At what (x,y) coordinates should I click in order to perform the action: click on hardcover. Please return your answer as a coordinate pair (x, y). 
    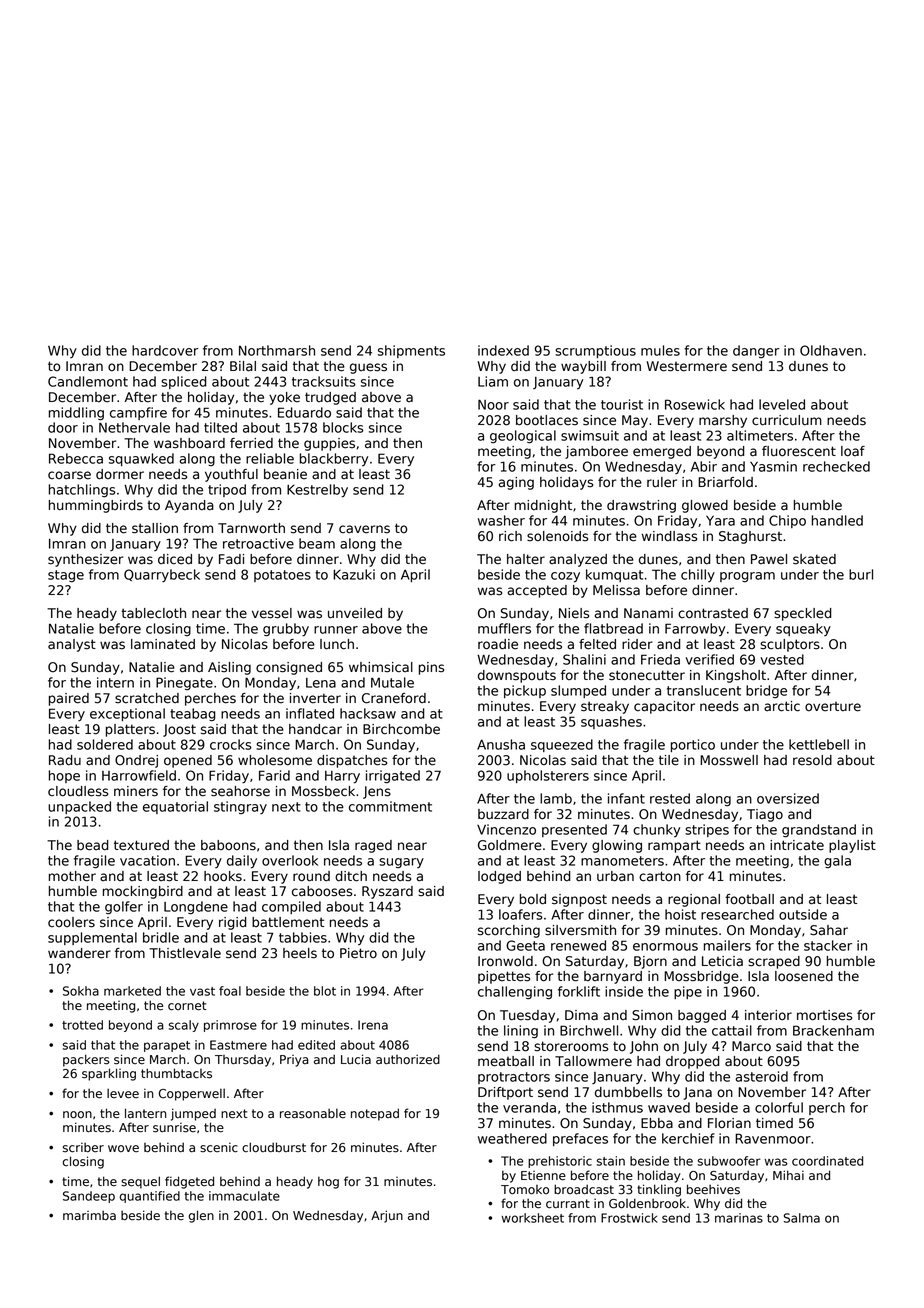
    Looking at the image, I should click on (165, 350).
